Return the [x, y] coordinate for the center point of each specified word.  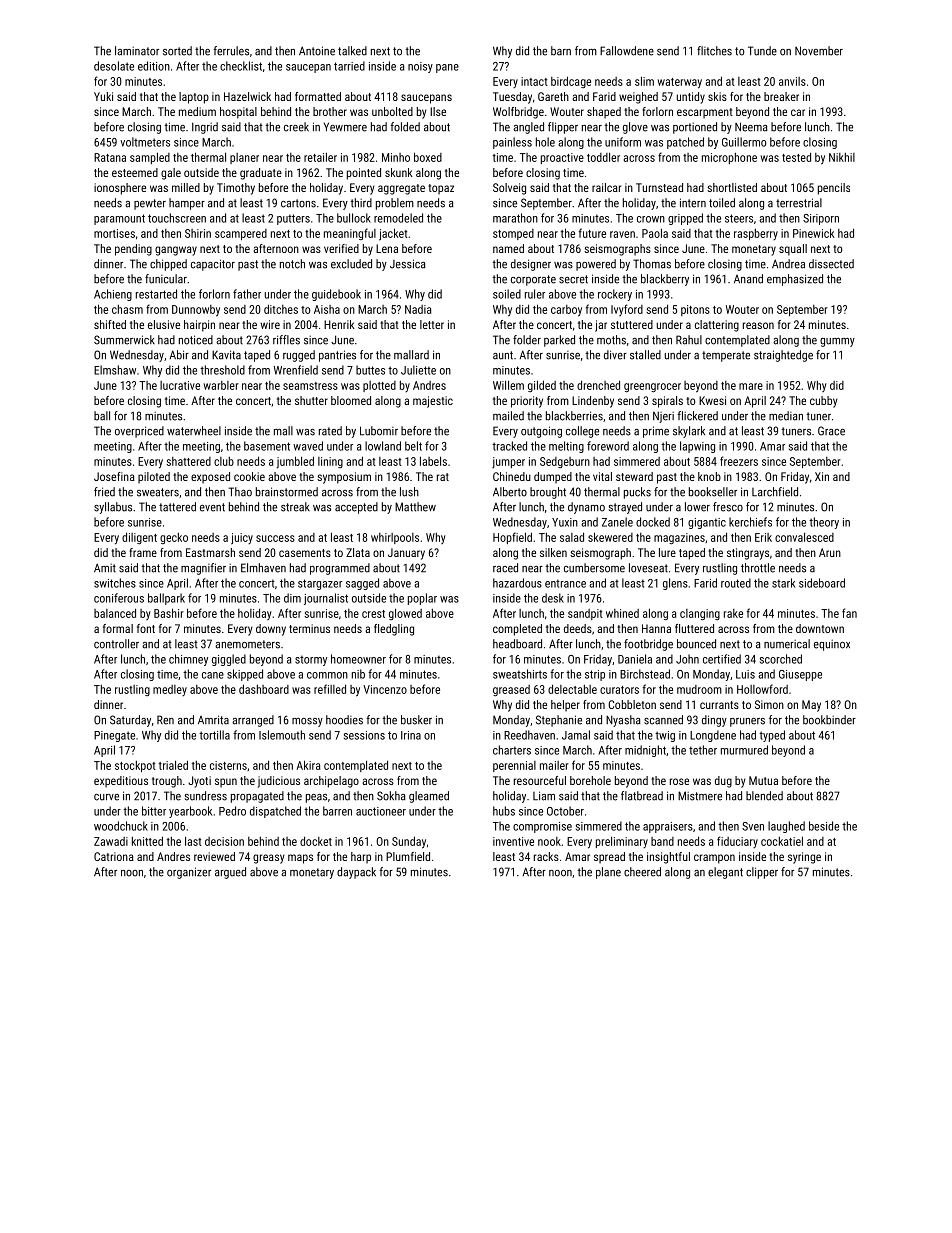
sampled [150, 158]
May [811, 706]
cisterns [228, 765]
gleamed [429, 797]
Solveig [509, 189]
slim [644, 81]
